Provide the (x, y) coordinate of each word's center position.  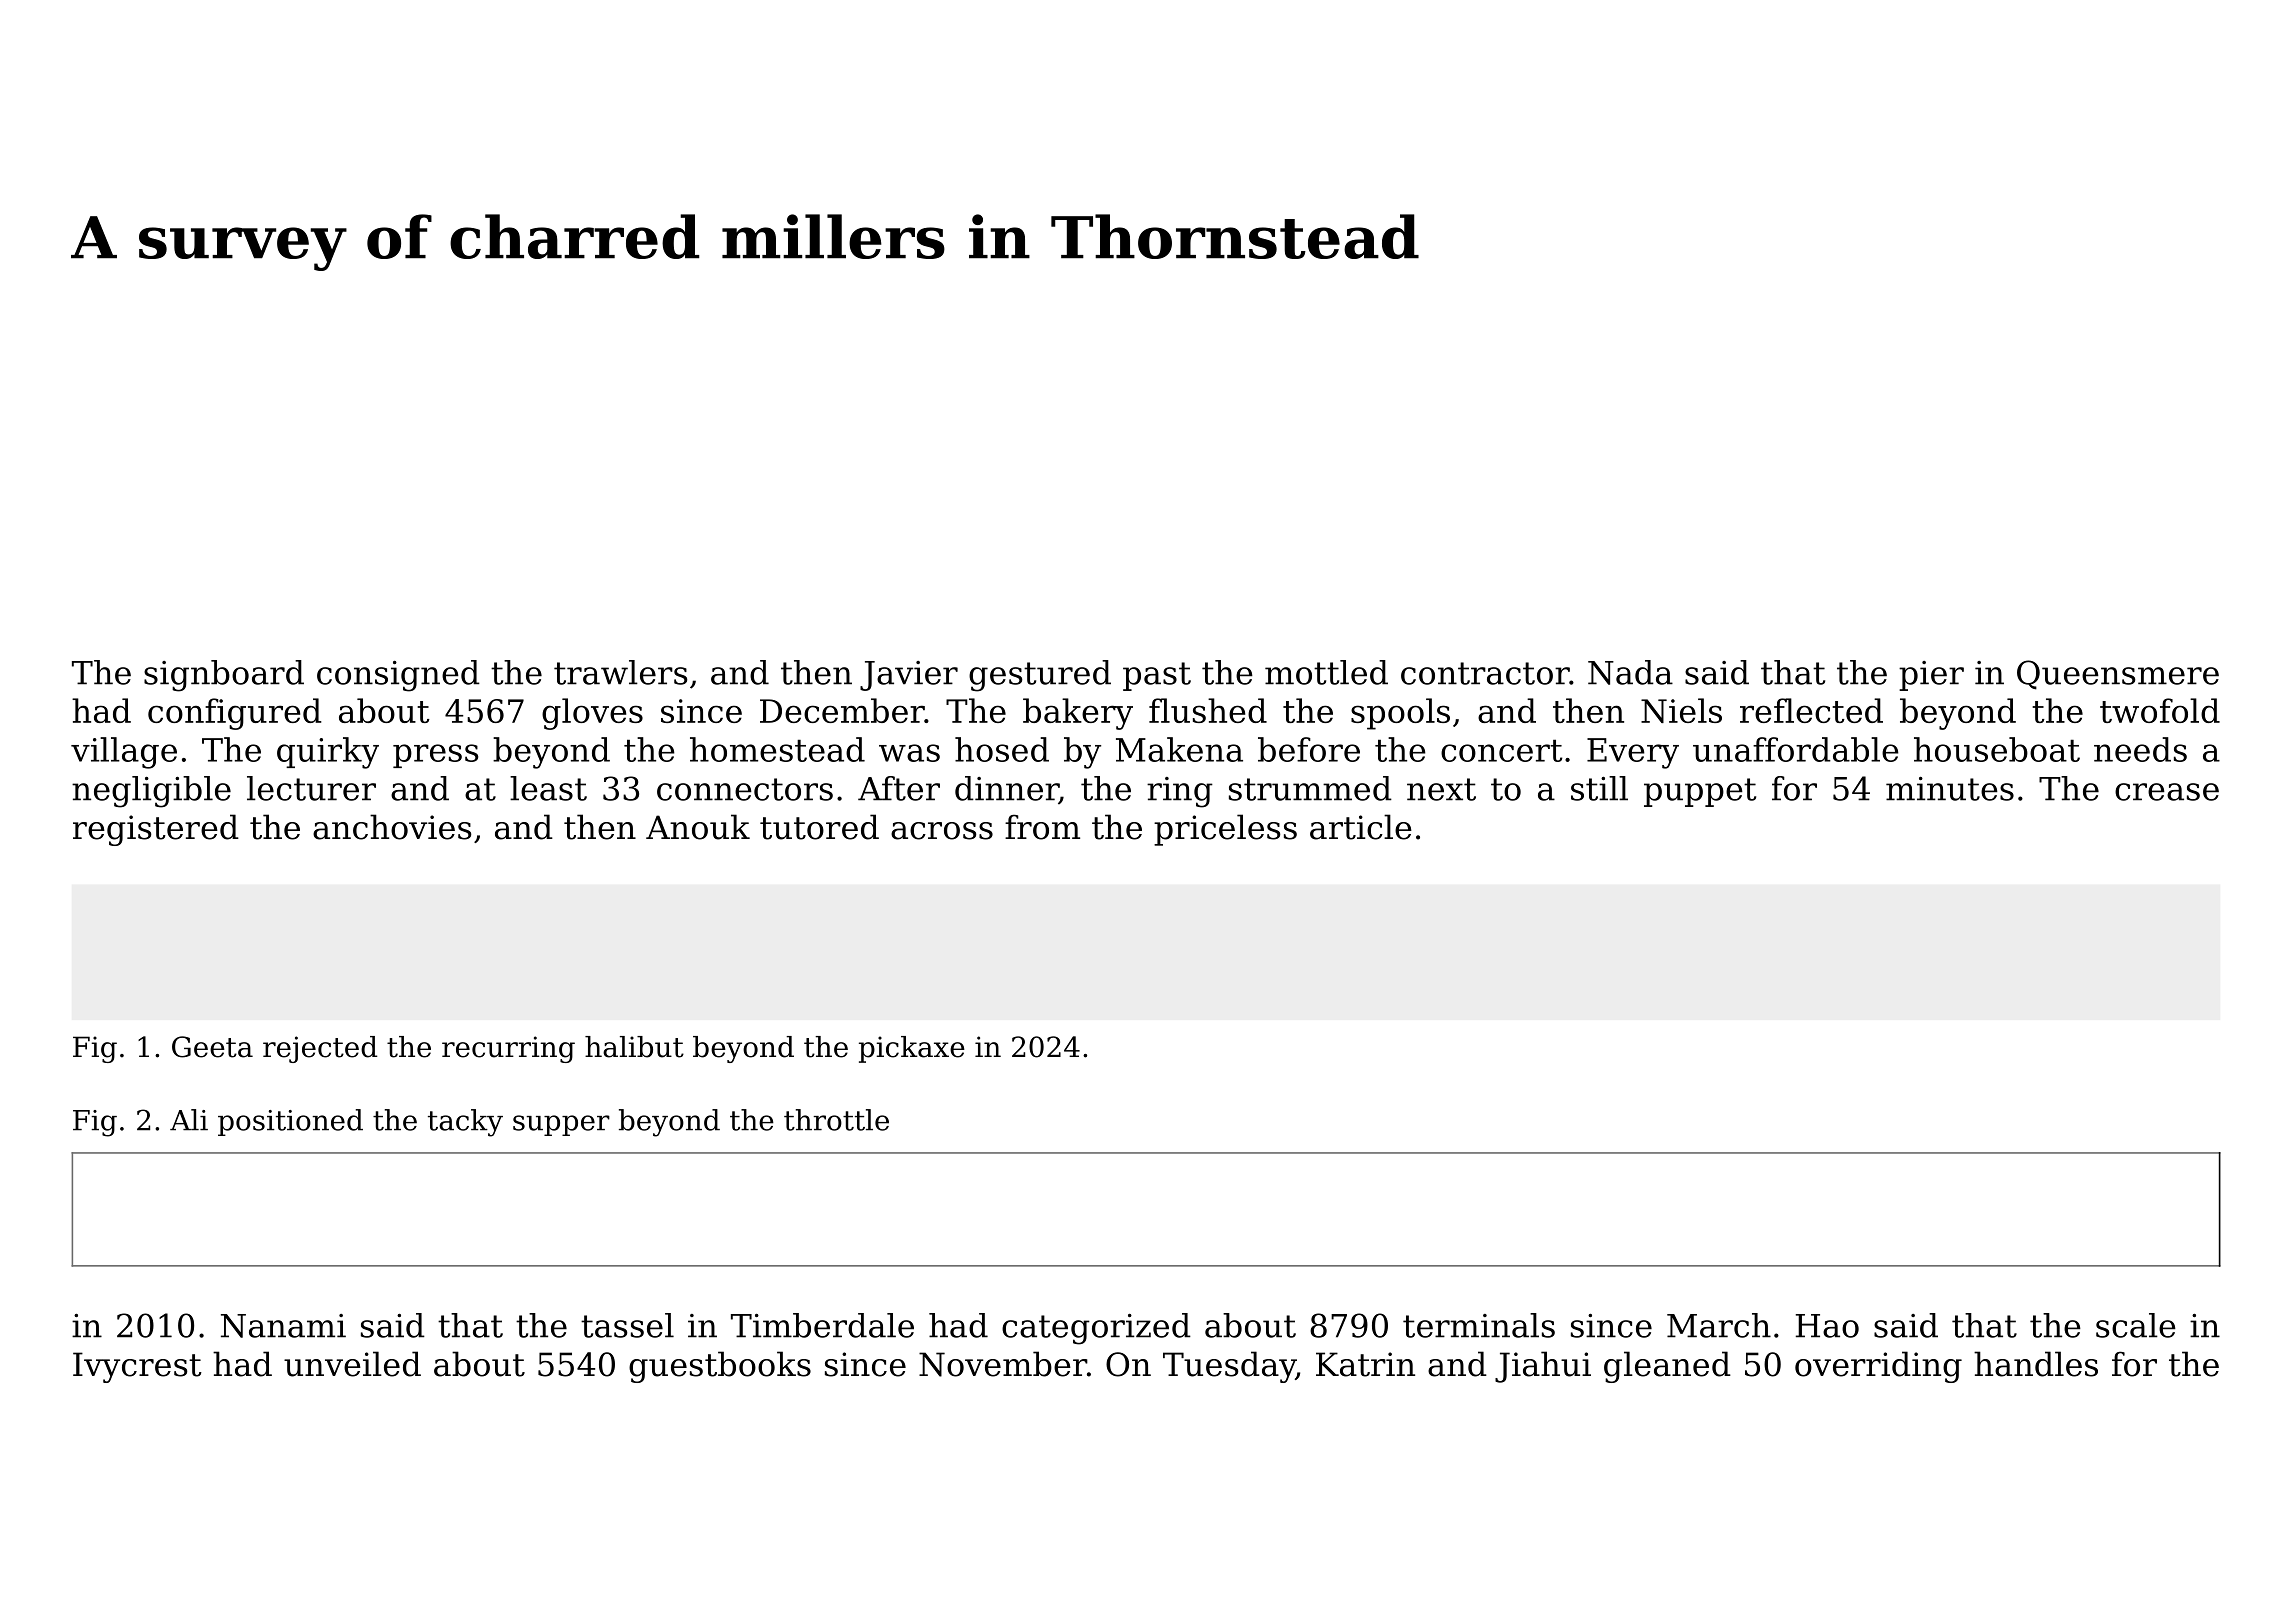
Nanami (283, 1326)
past (1157, 676)
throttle (836, 1120)
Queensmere (2118, 675)
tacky (465, 1123)
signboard (224, 676)
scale (2136, 1325)
